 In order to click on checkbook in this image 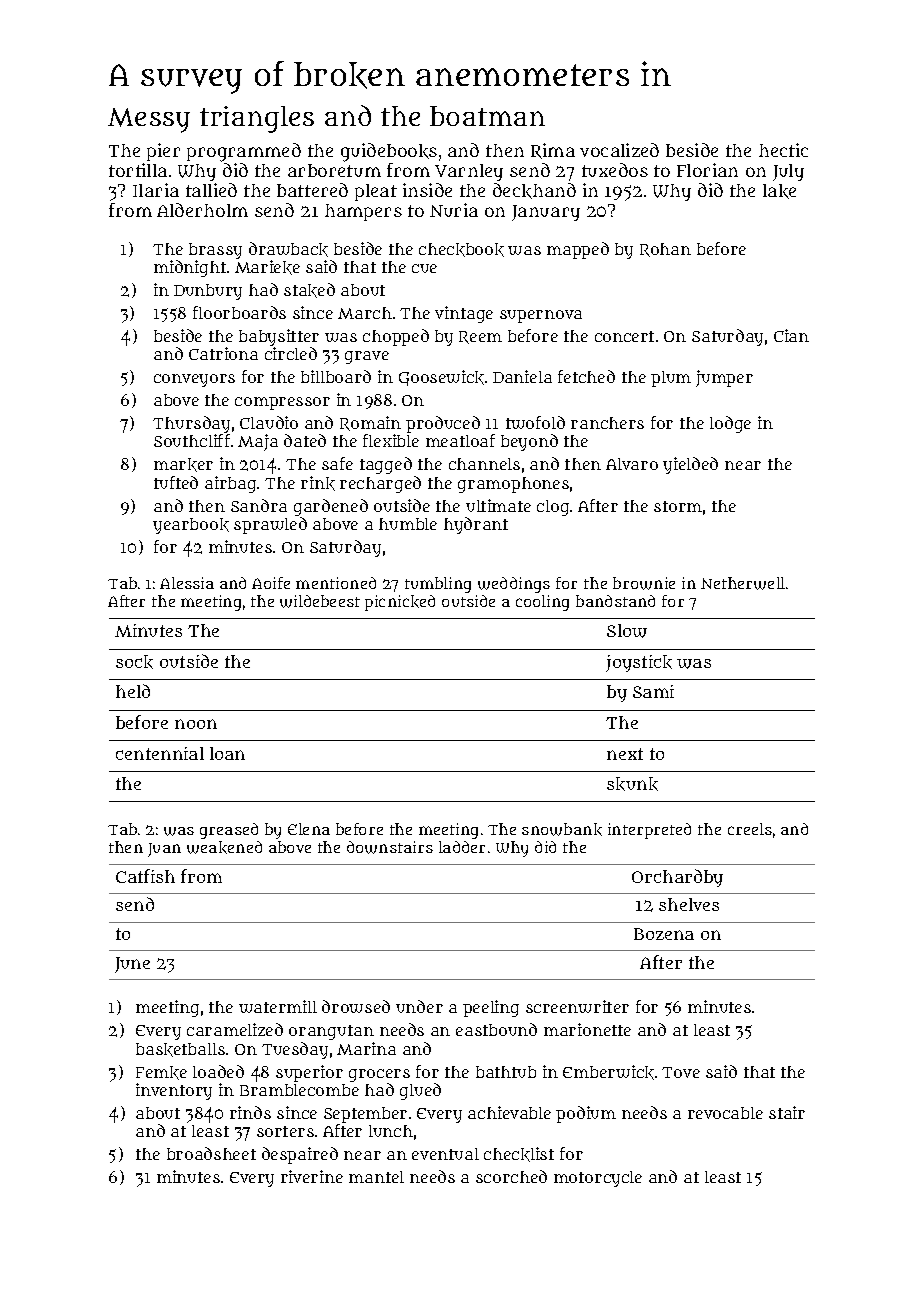, I will do `click(461, 250)`.
